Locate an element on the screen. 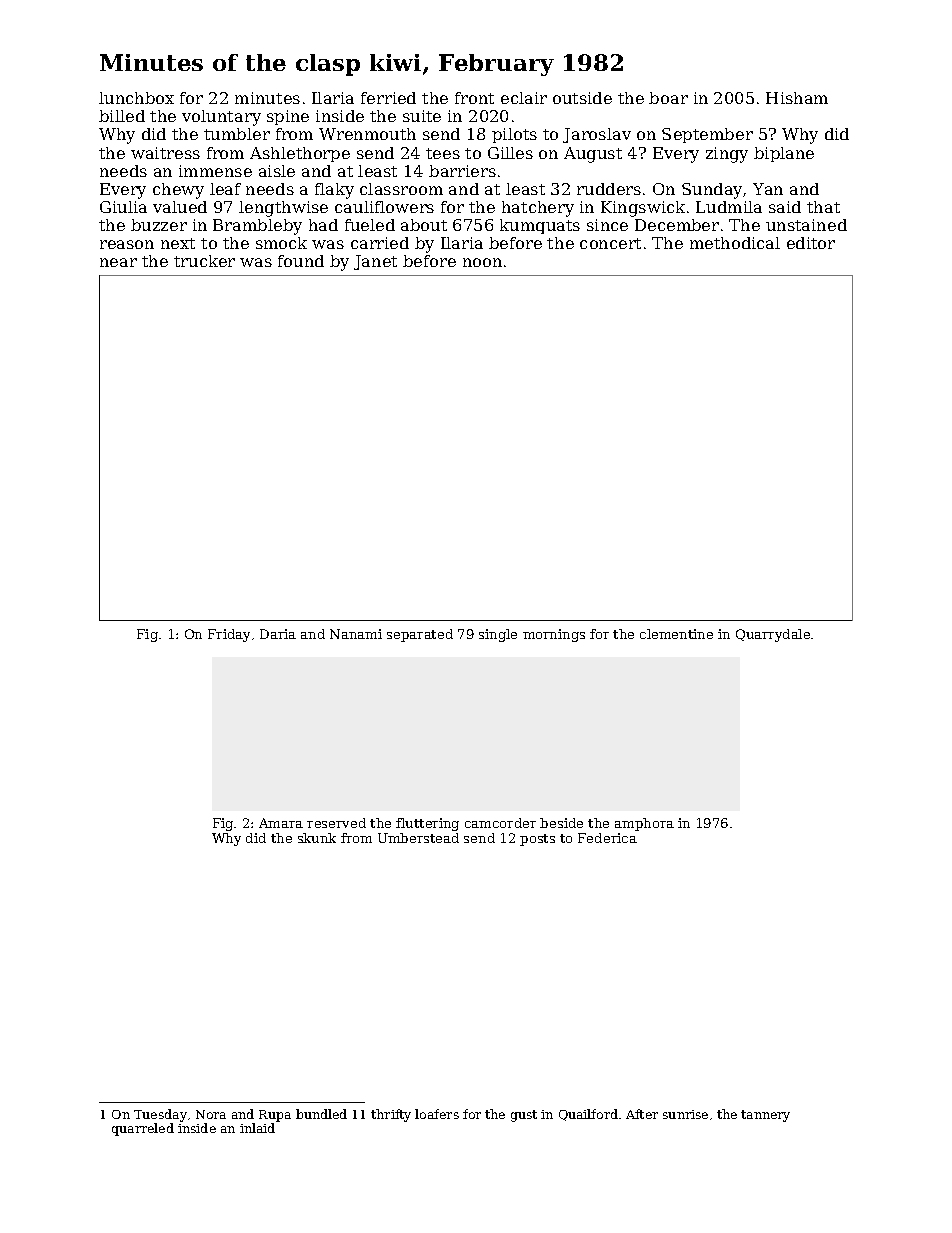  near is located at coordinates (118, 262).
